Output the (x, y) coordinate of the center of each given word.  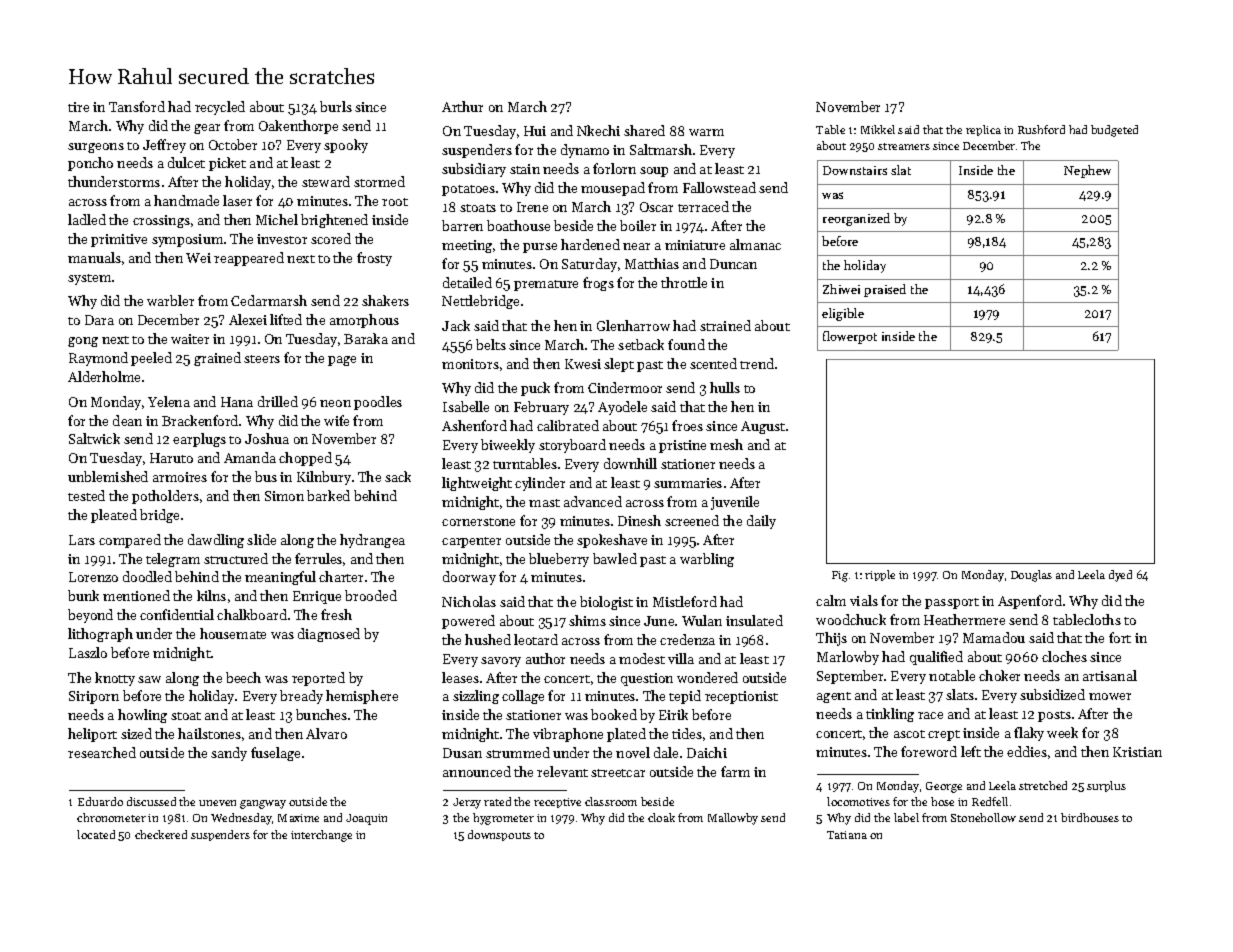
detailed (467, 282)
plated (626, 735)
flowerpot (850, 337)
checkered (161, 834)
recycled (220, 108)
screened (692, 520)
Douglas (1031, 576)
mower (1110, 696)
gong (83, 342)
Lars (82, 540)
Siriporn (94, 697)
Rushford (1041, 129)
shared (644, 130)
